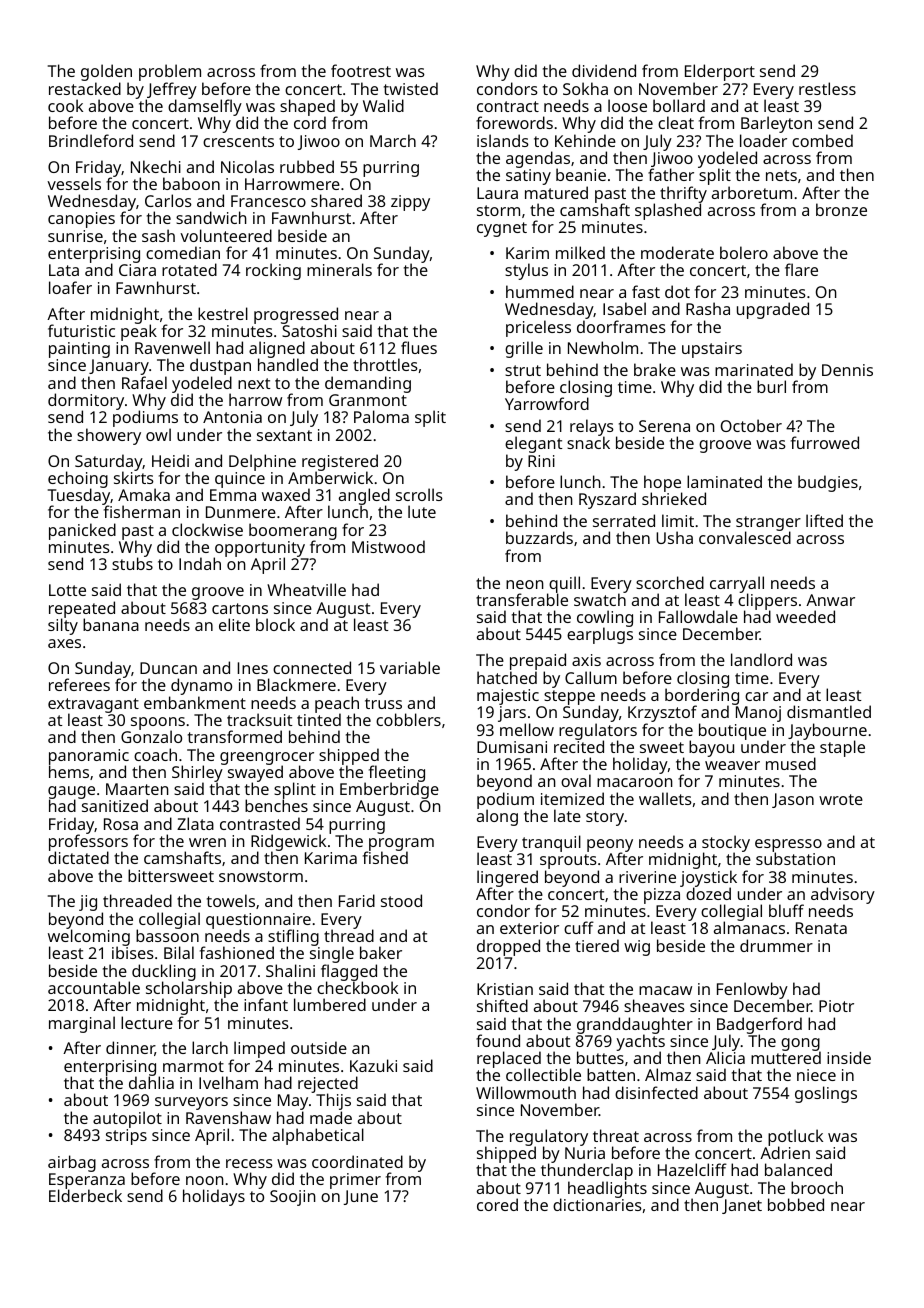  I want to click on milked, so click(580, 252).
